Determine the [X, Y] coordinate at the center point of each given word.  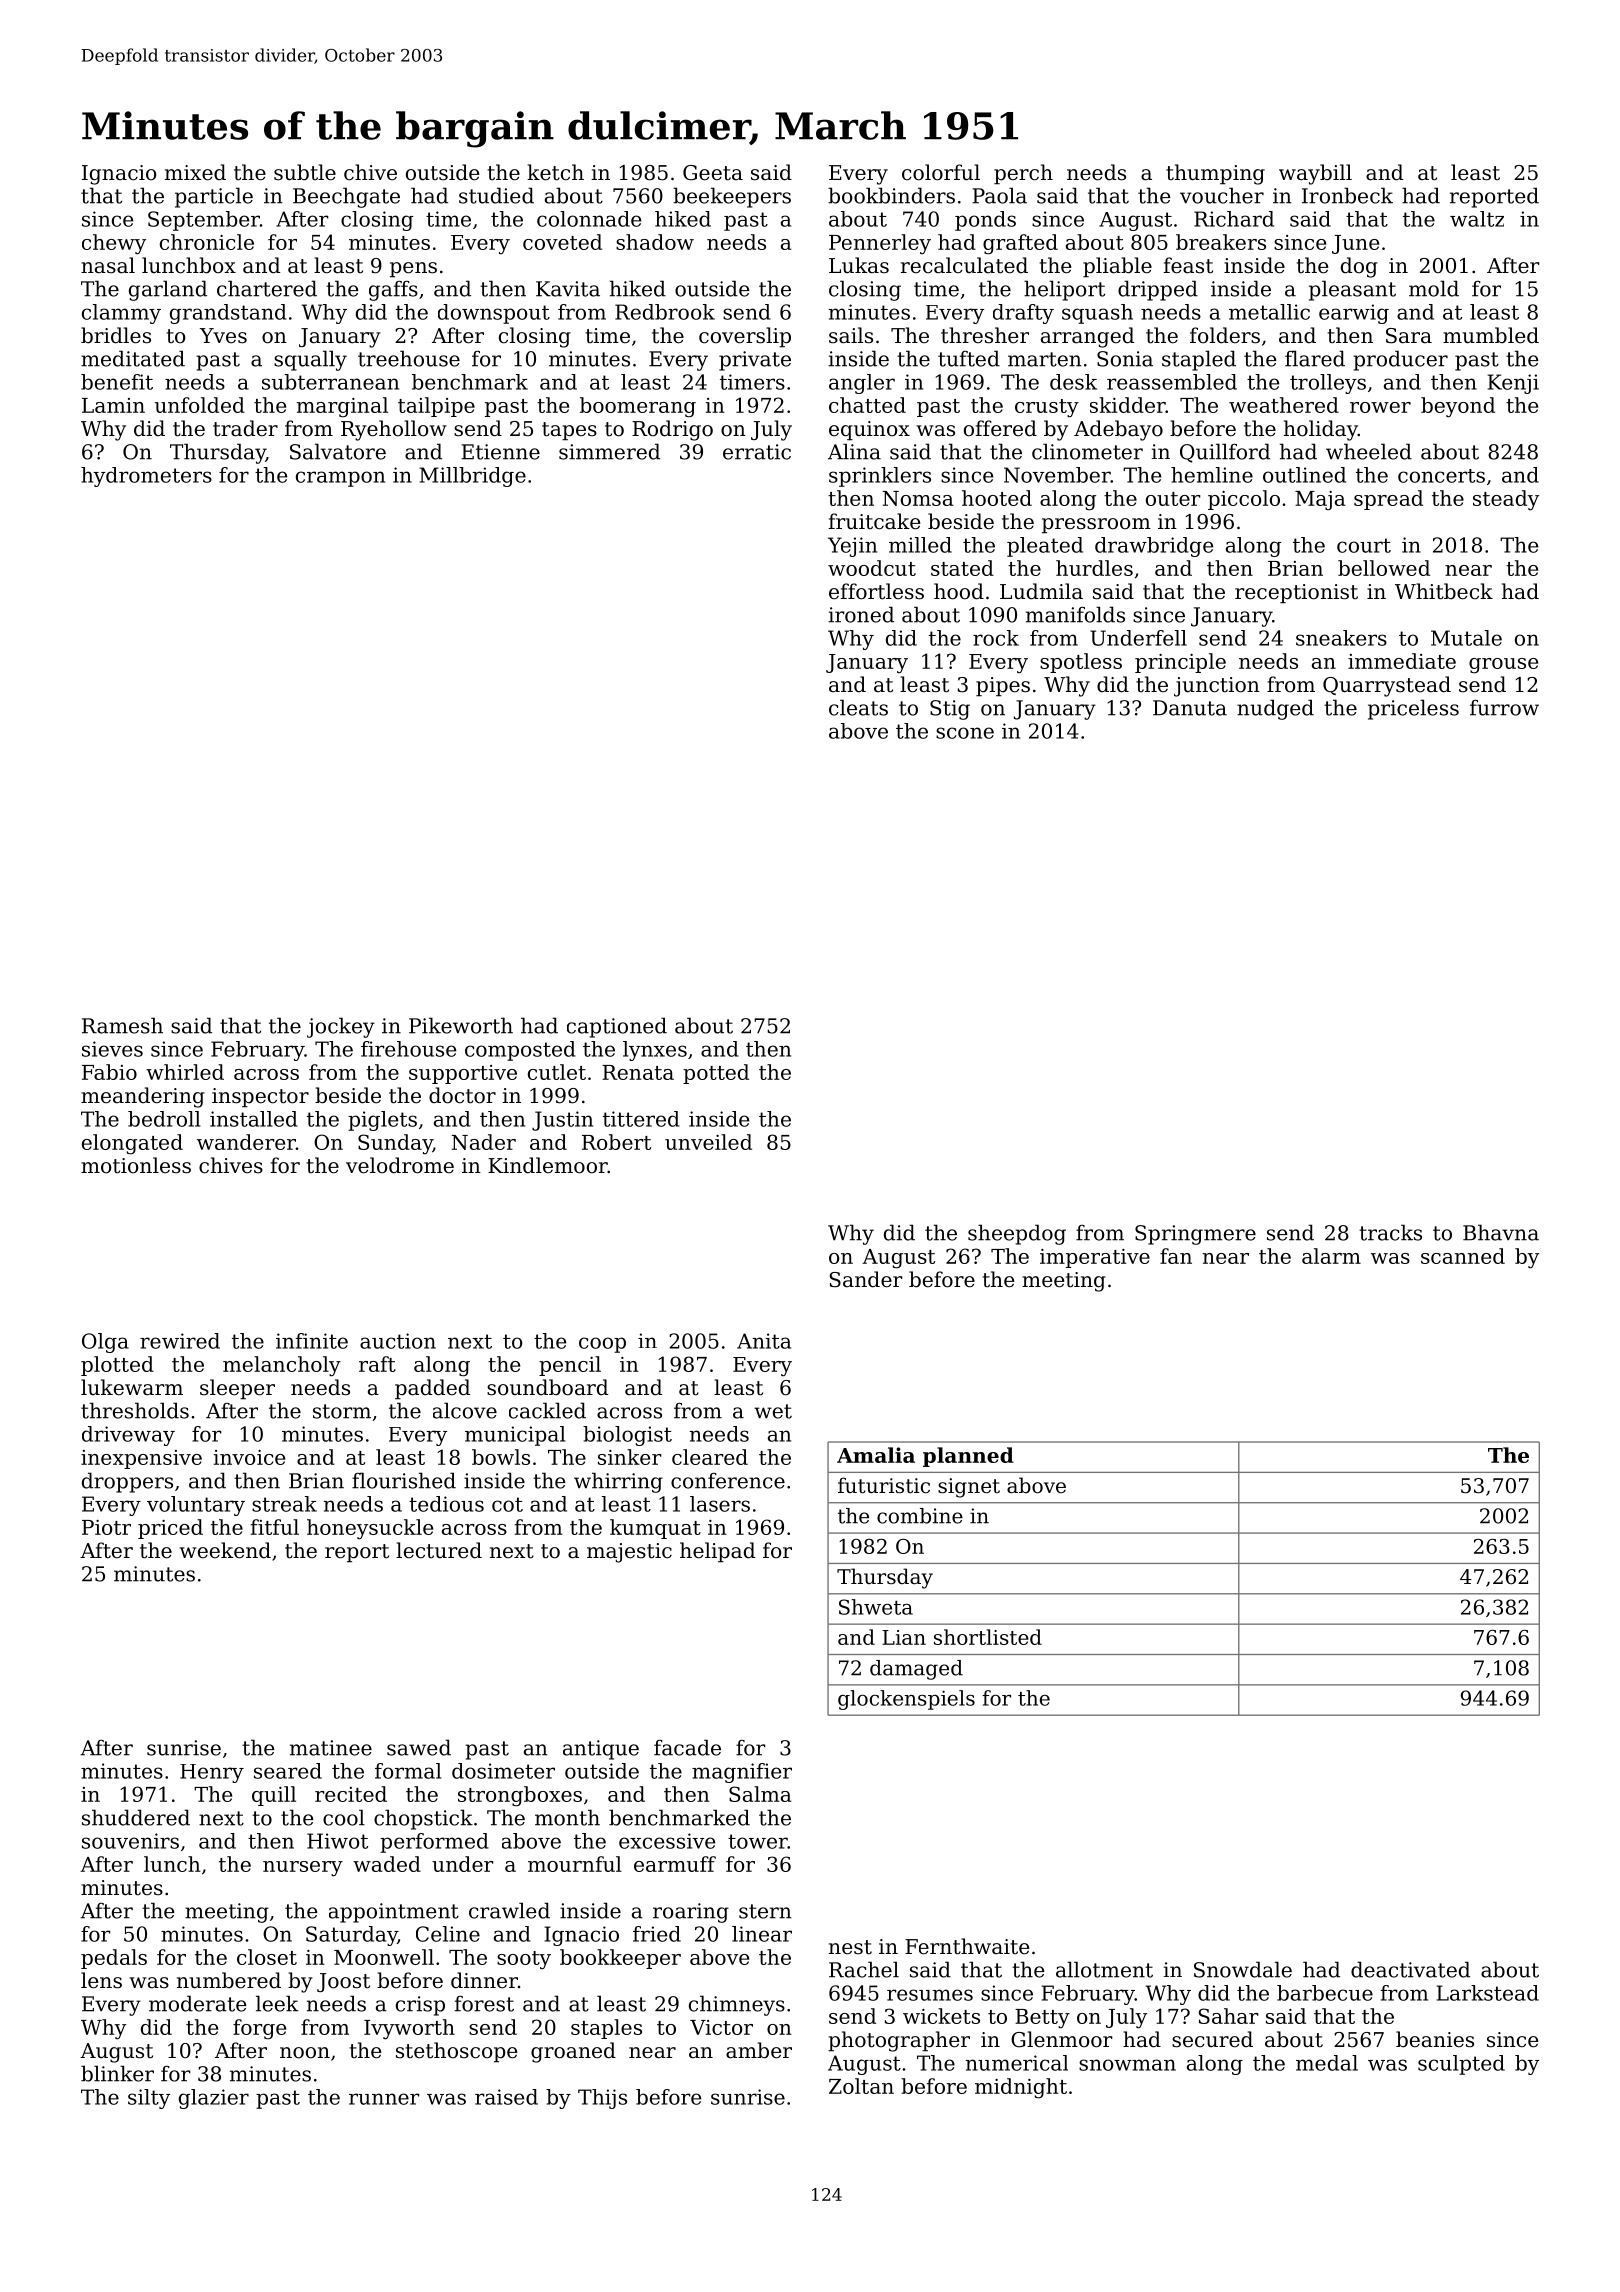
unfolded [200, 405]
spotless [1081, 663]
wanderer [246, 1142]
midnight [1021, 2088]
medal [1327, 2063]
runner [384, 2099]
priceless [1413, 709]
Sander [866, 1279]
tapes [569, 431]
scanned [1463, 1256]
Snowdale [1243, 1969]
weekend [225, 1550]
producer [1400, 360]
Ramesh [122, 1025]
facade [687, 1747]
